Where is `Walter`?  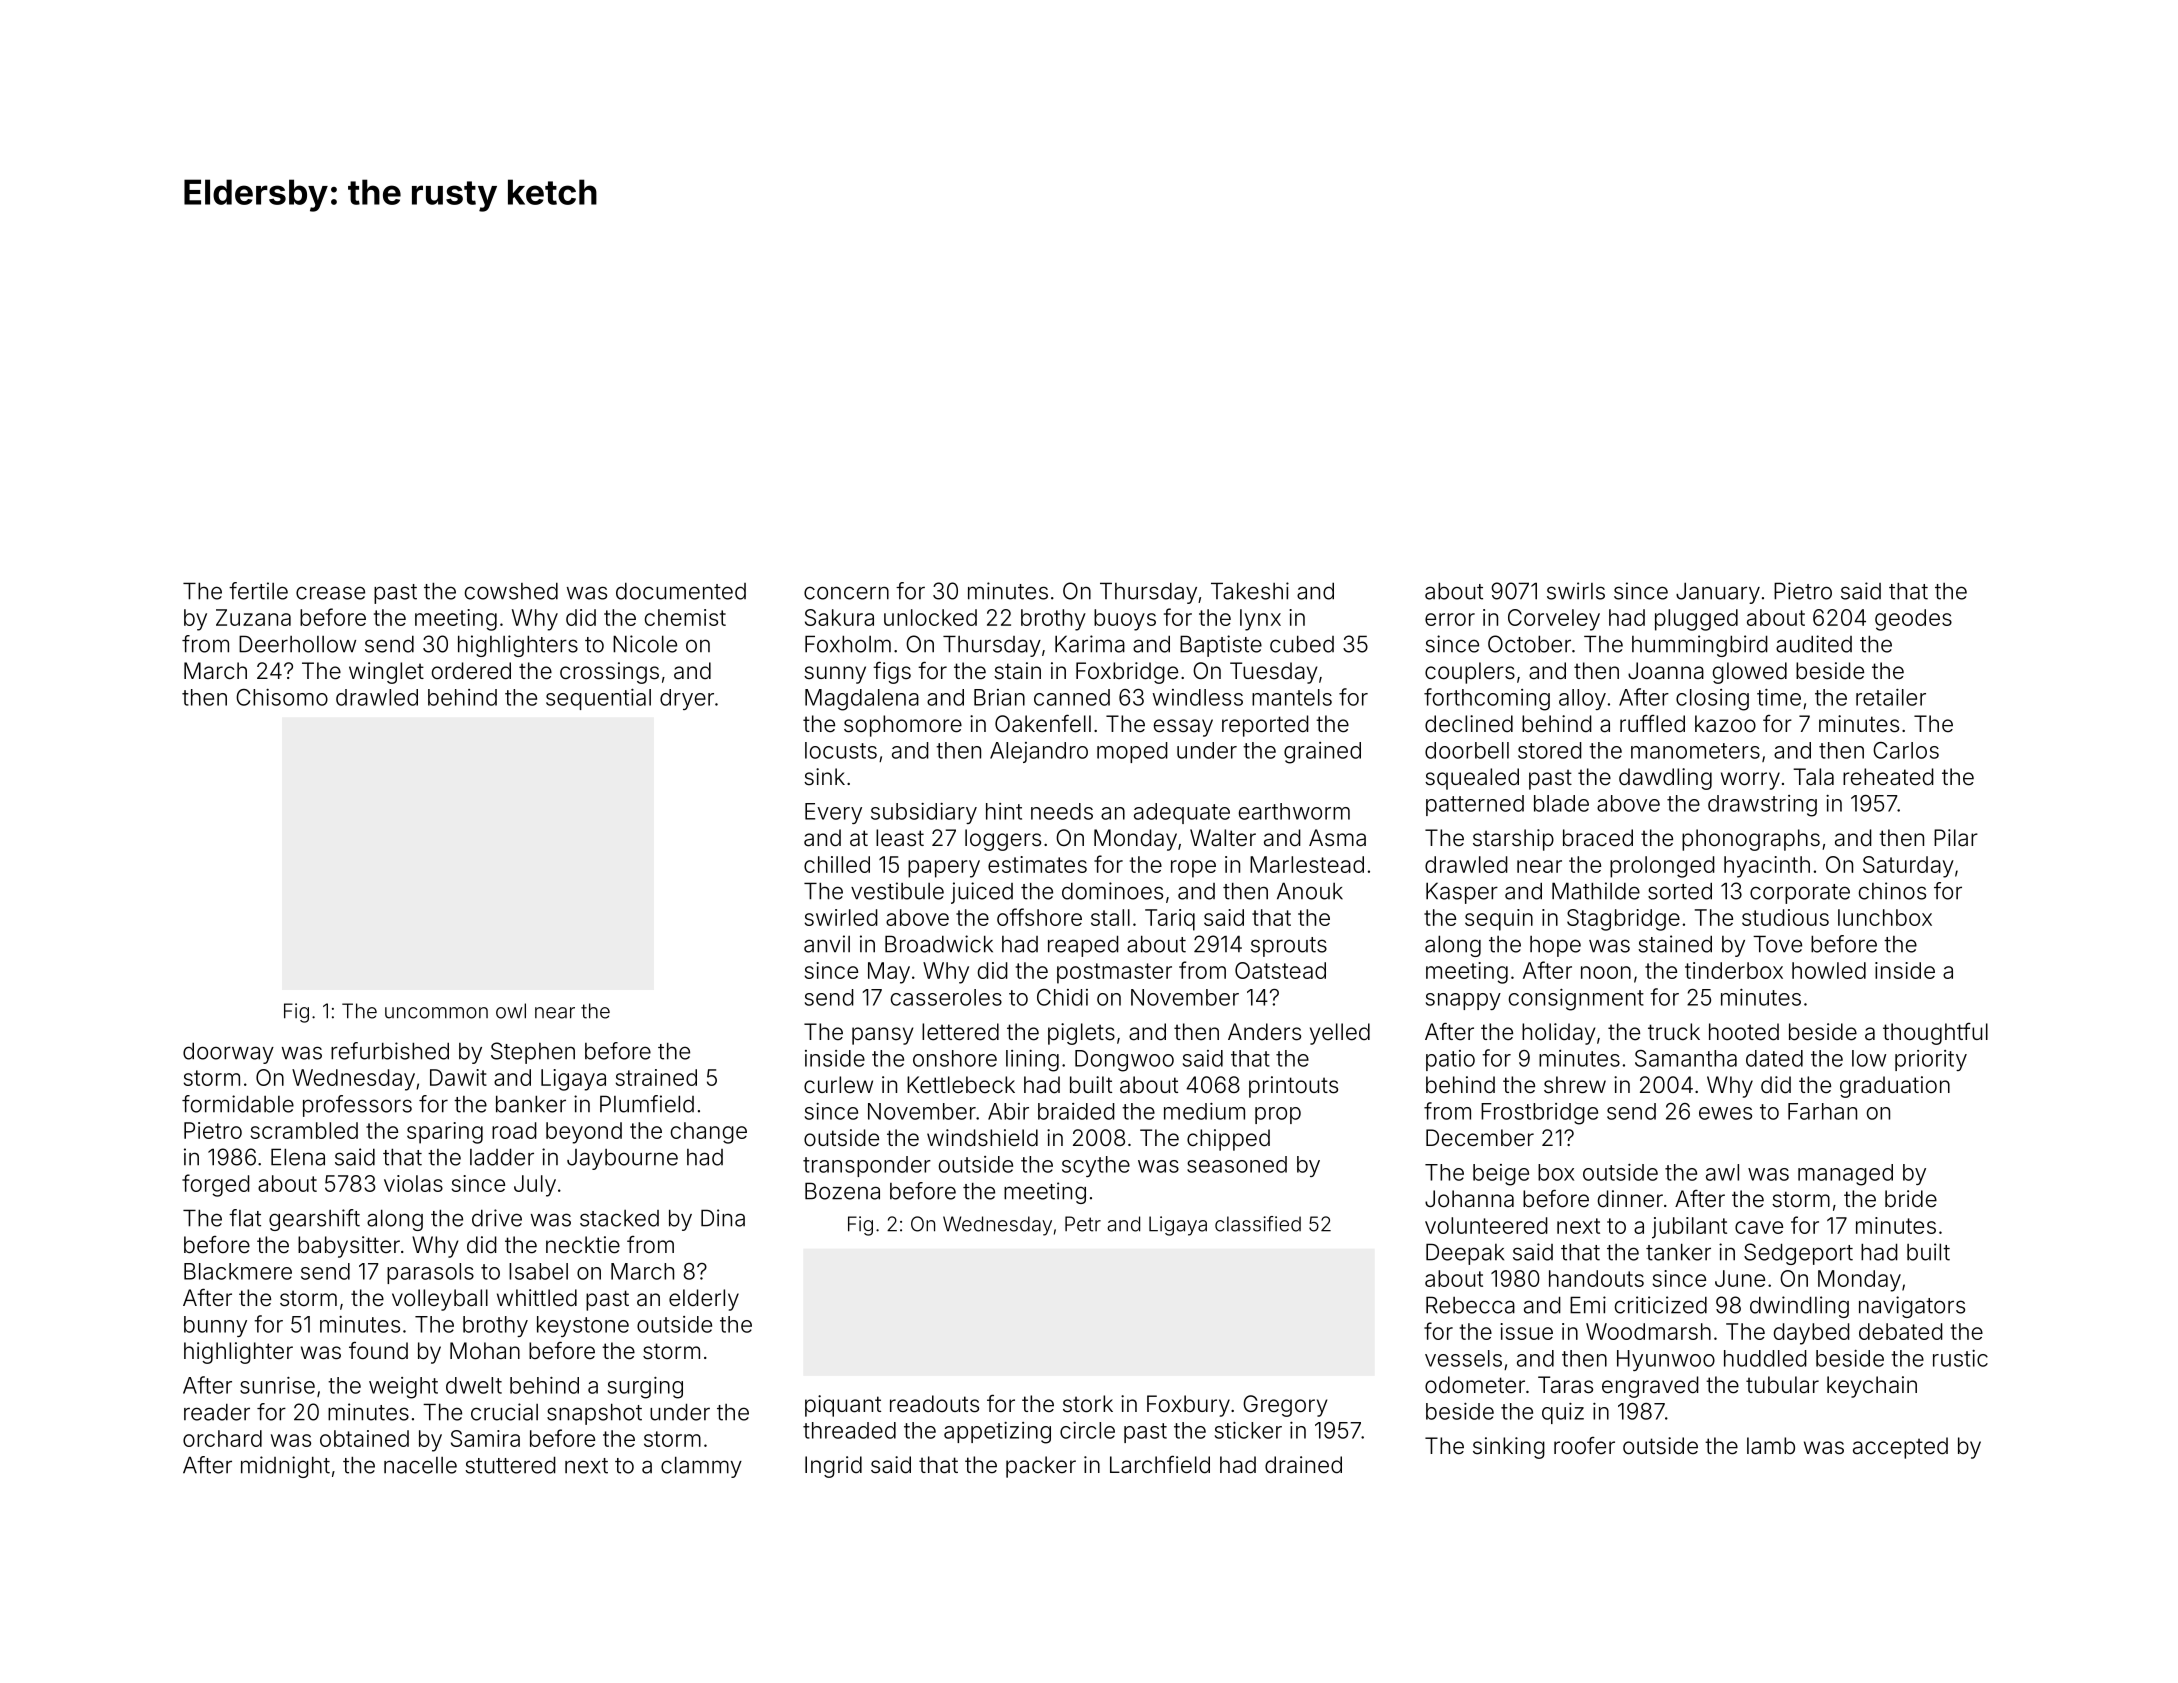
Walter is located at coordinates (1223, 838).
